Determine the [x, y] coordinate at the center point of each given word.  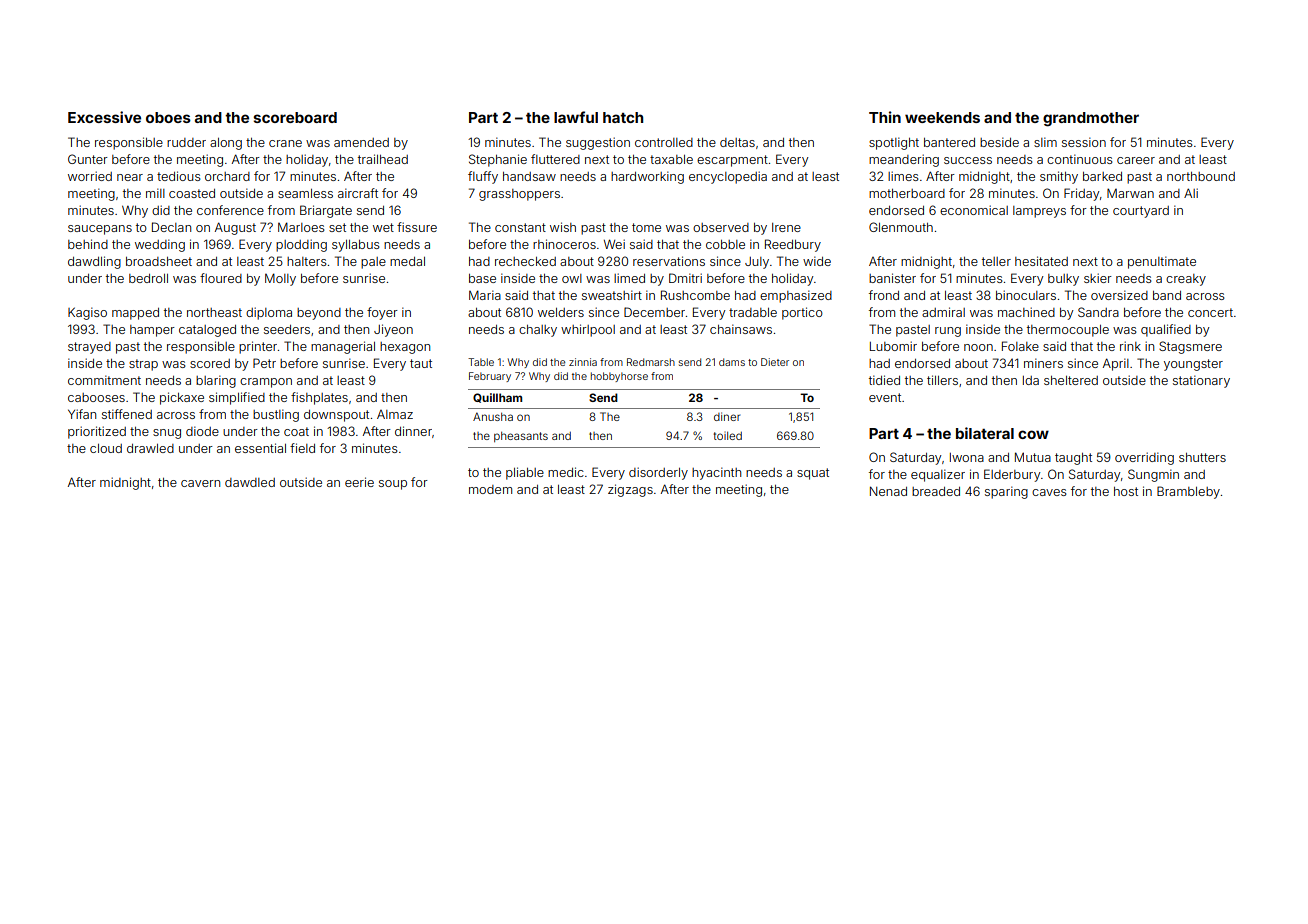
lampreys [1039, 212]
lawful [576, 117]
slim [1045, 142]
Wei [614, 244]
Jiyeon [393, 330]
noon [978, 347]
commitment [104, 380]
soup [393, 485]
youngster [1193, 365]
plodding [301, 245]
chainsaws [741, 329]
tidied [884, 380]
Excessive [104, 117]
